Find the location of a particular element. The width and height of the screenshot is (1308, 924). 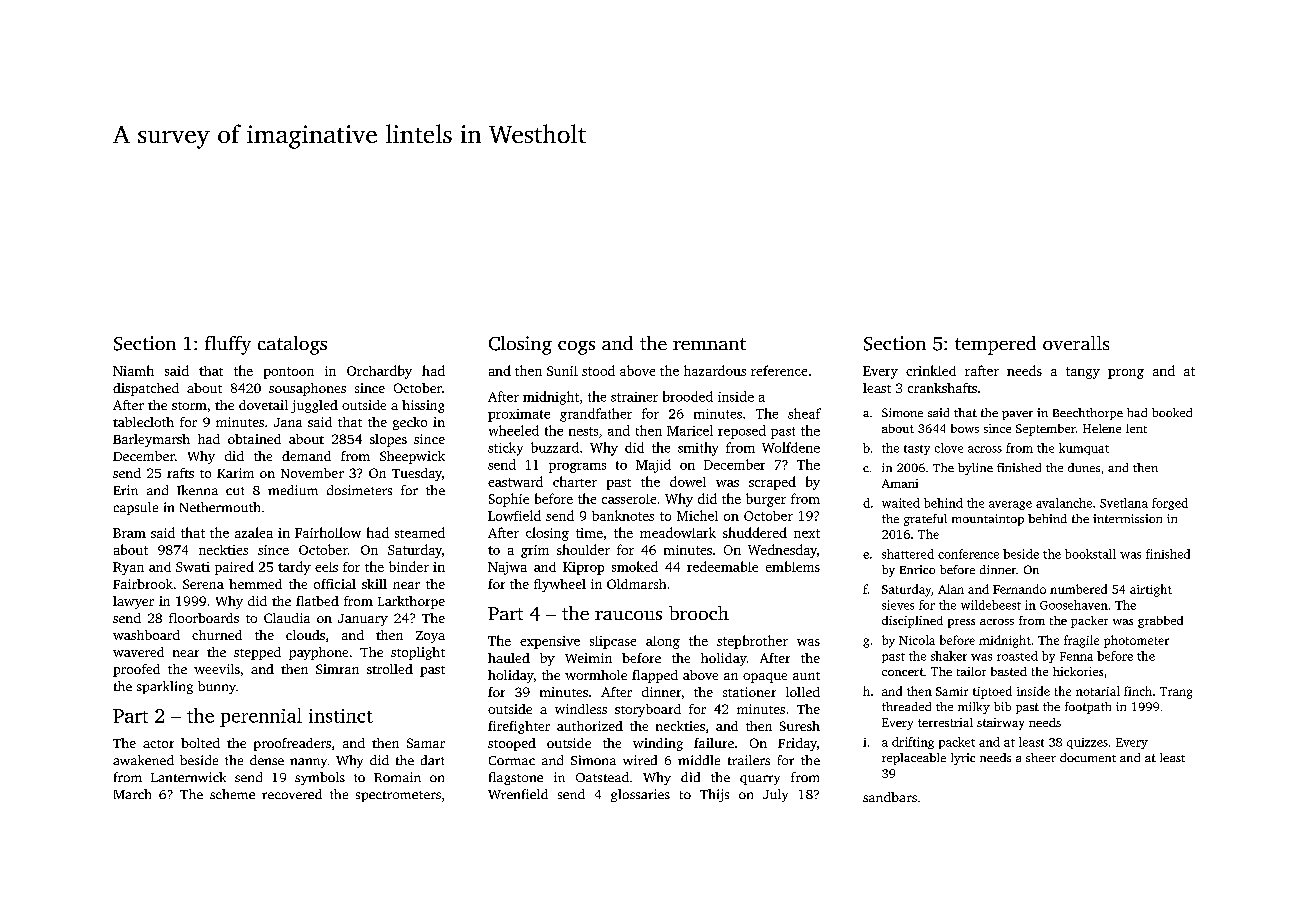

grandfather is located at coordinates (596, 415).
